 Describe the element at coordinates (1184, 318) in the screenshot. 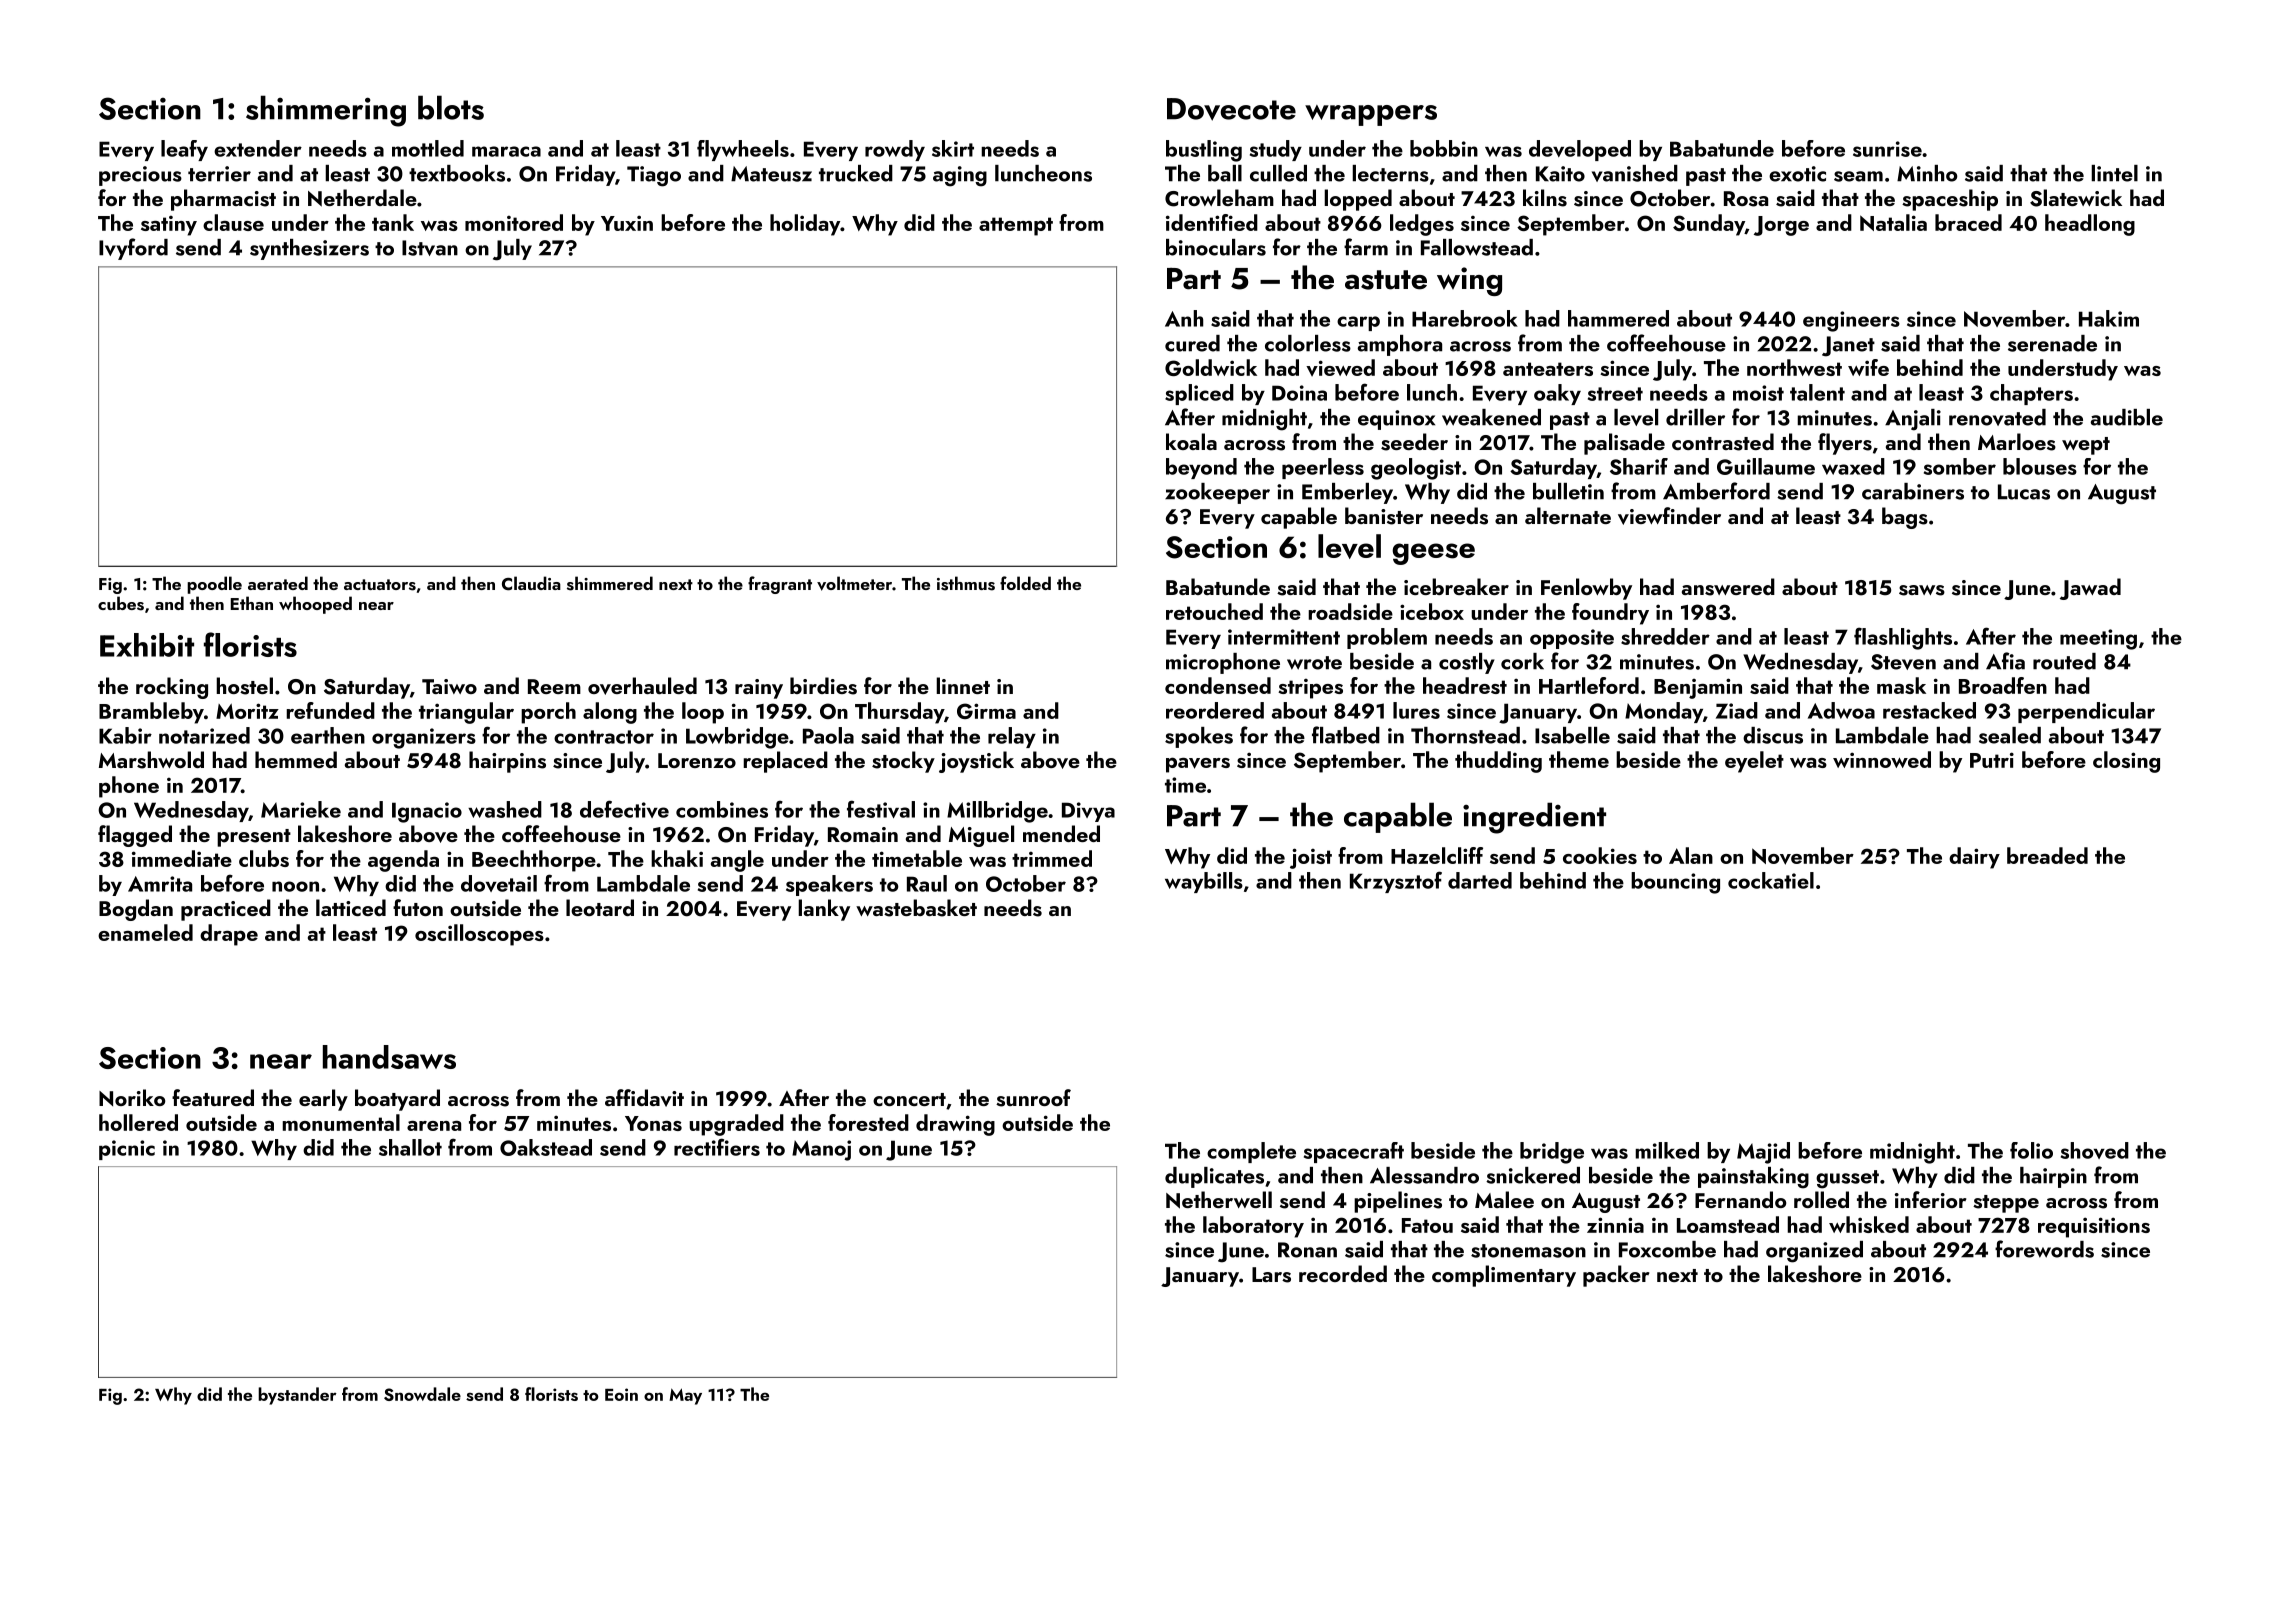

I see `Anh` at that location.
